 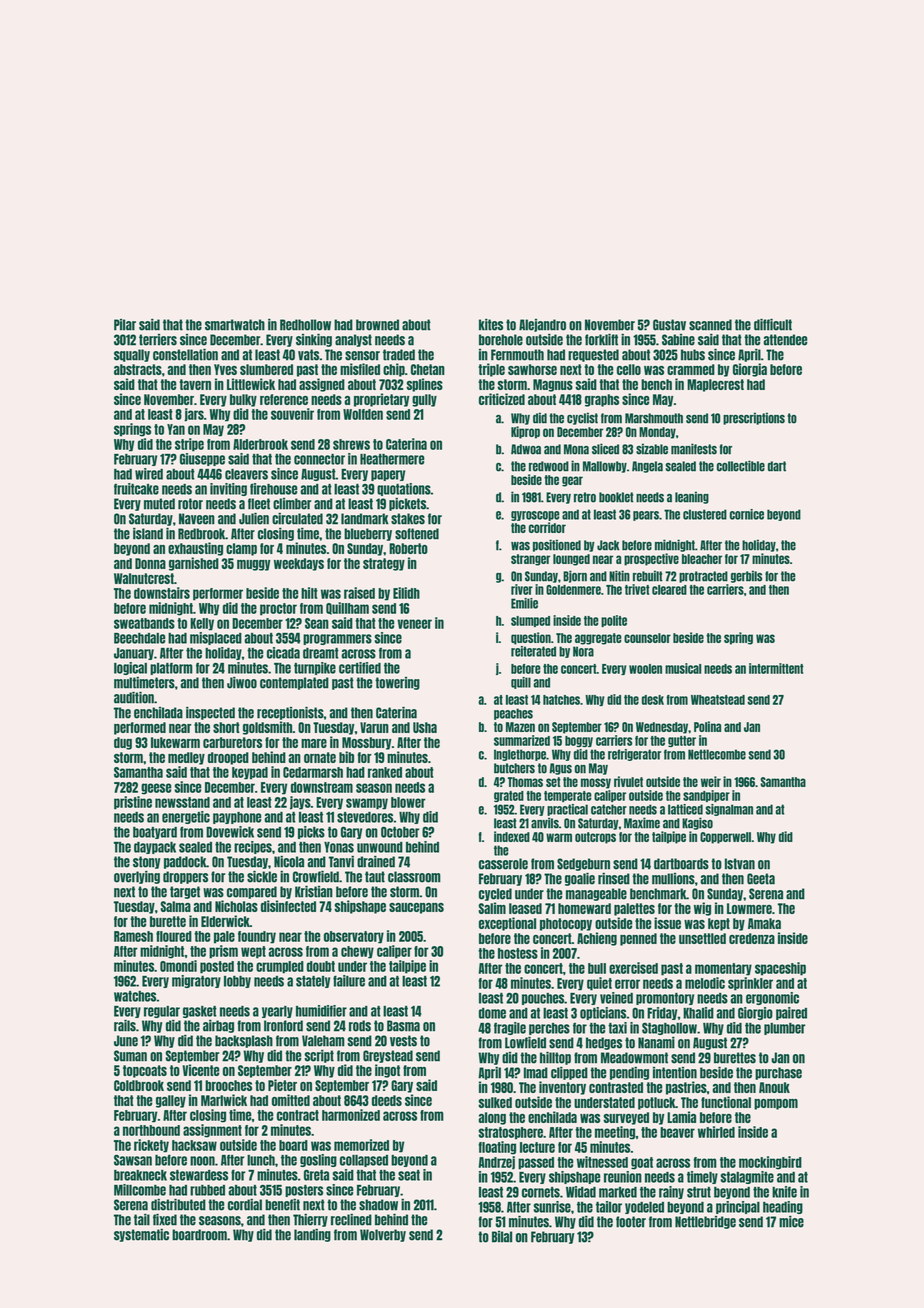 What do you see at coordinates (414, 624) in the screenshot?
I see `veneer` at bounding box center [414, 624].
